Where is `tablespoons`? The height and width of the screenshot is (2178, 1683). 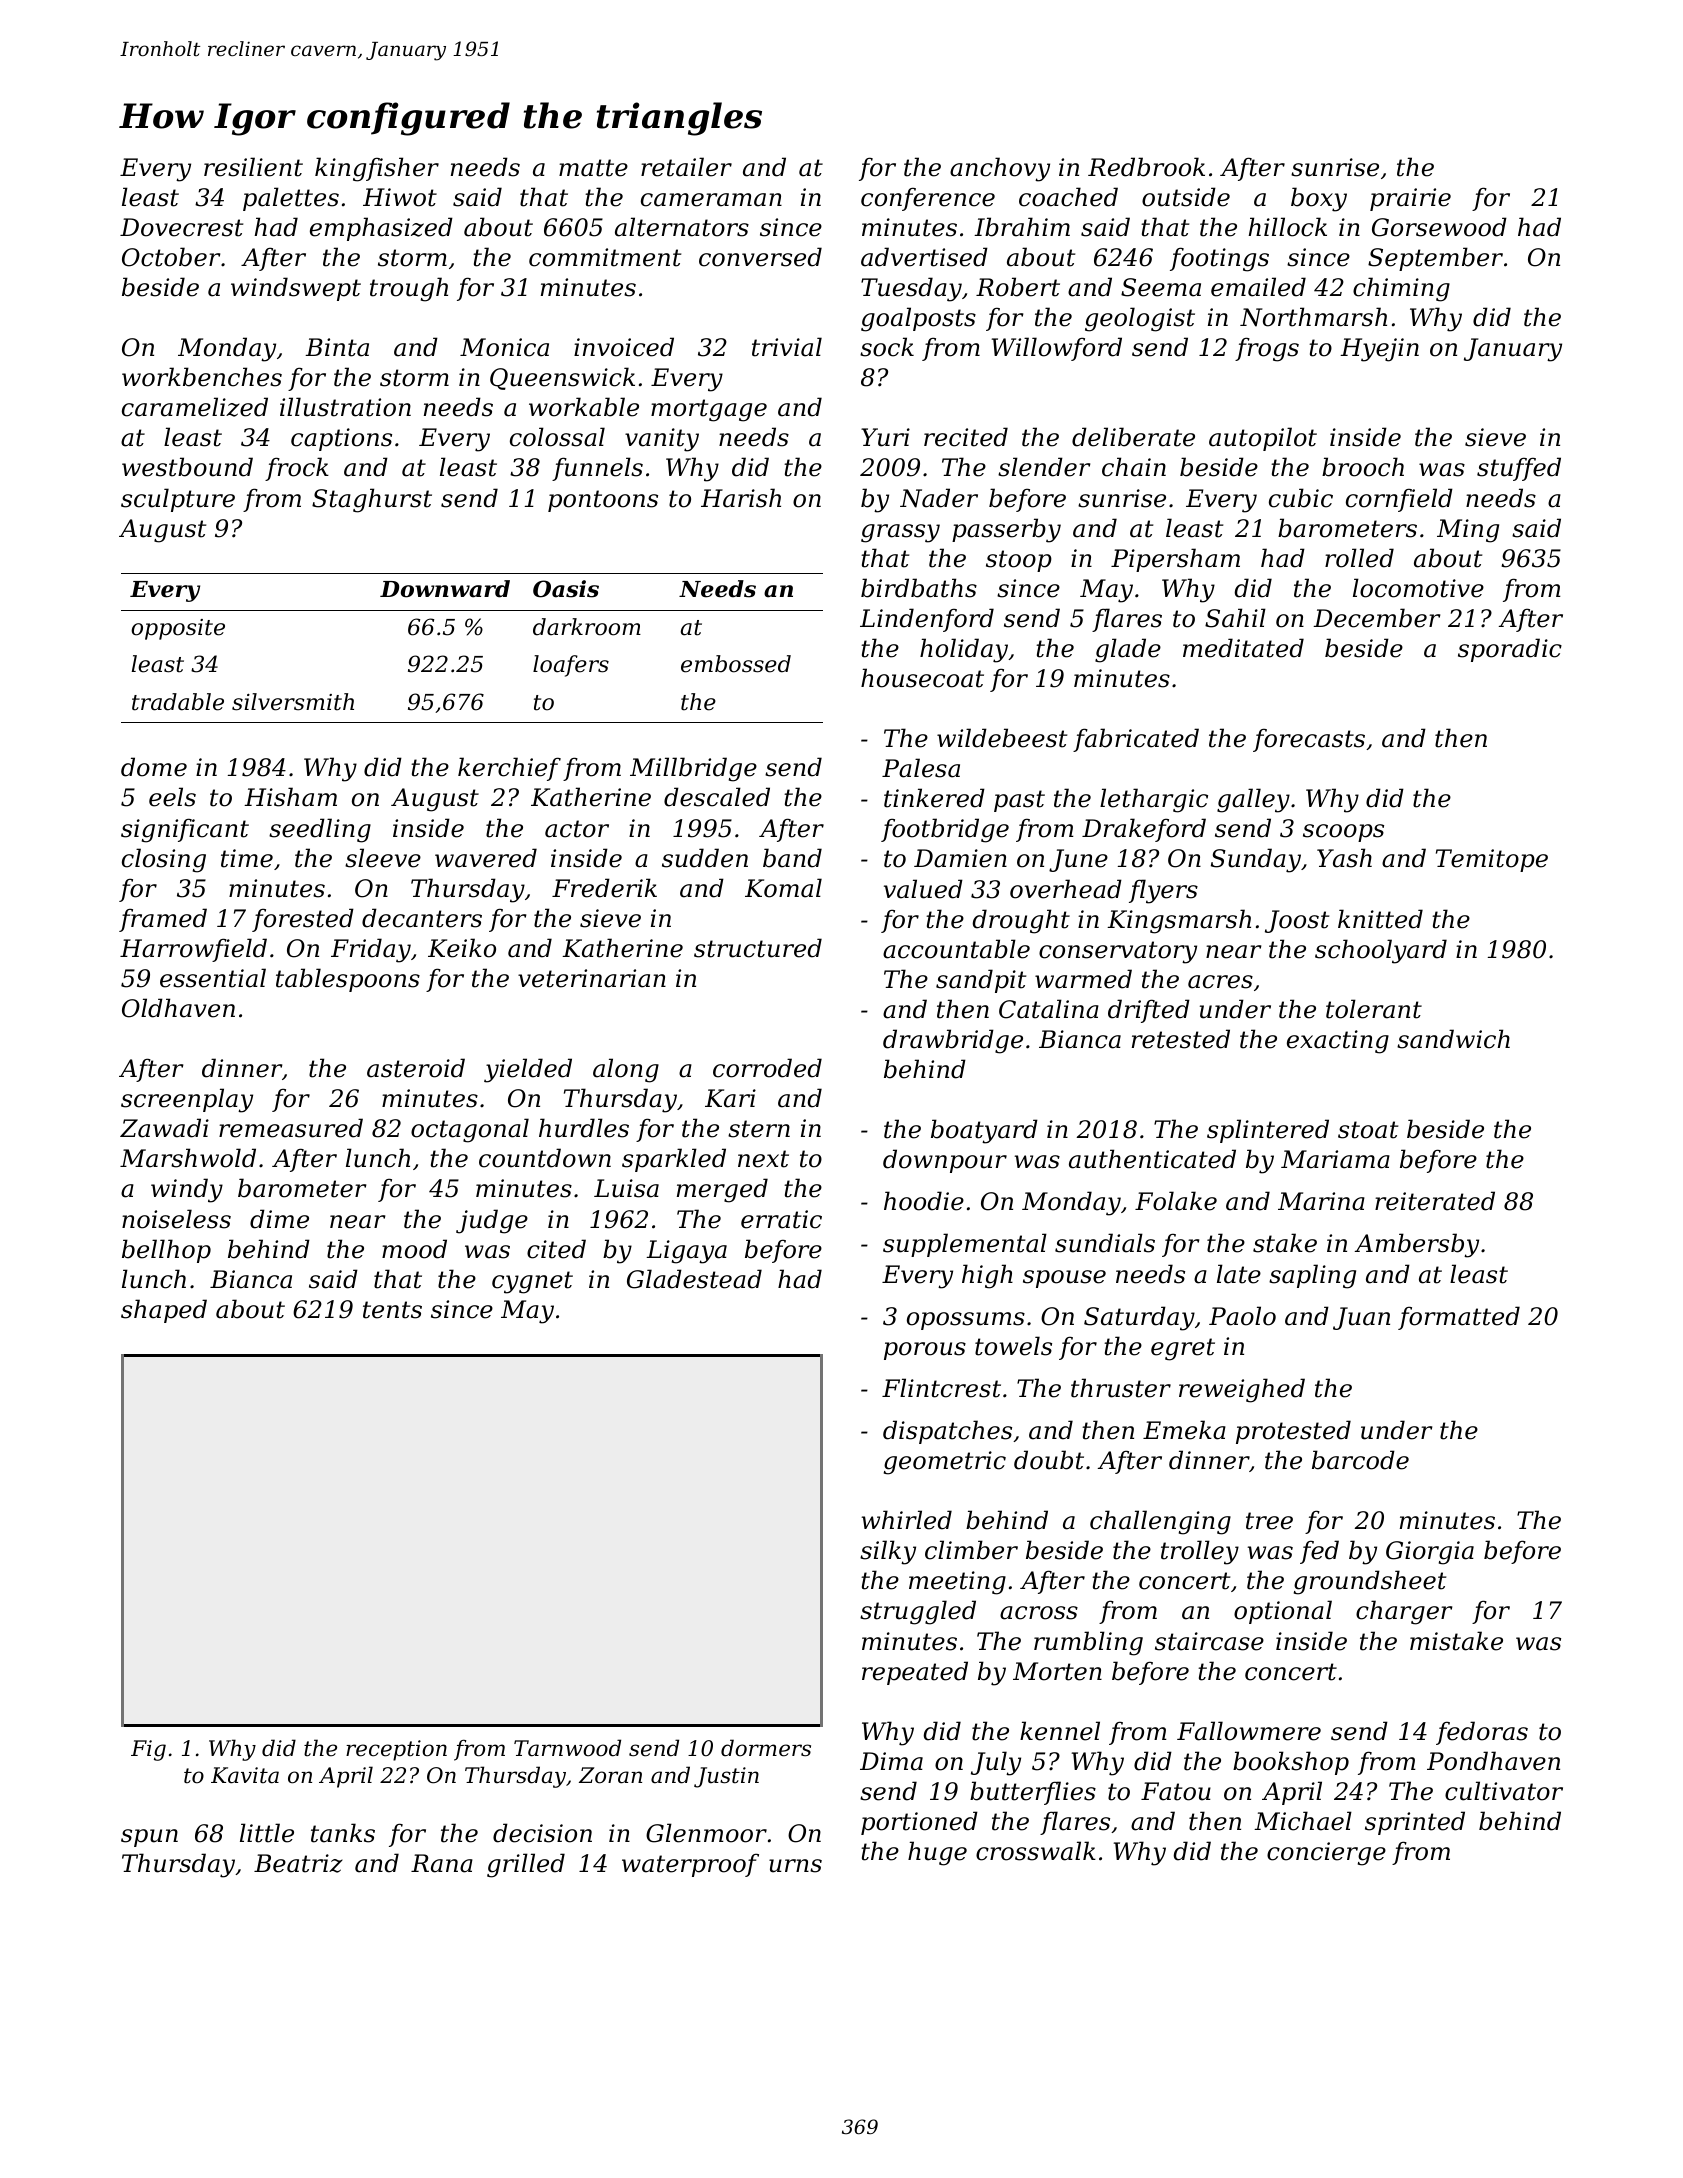
tablespoons is located at coordinates (348, 980).
